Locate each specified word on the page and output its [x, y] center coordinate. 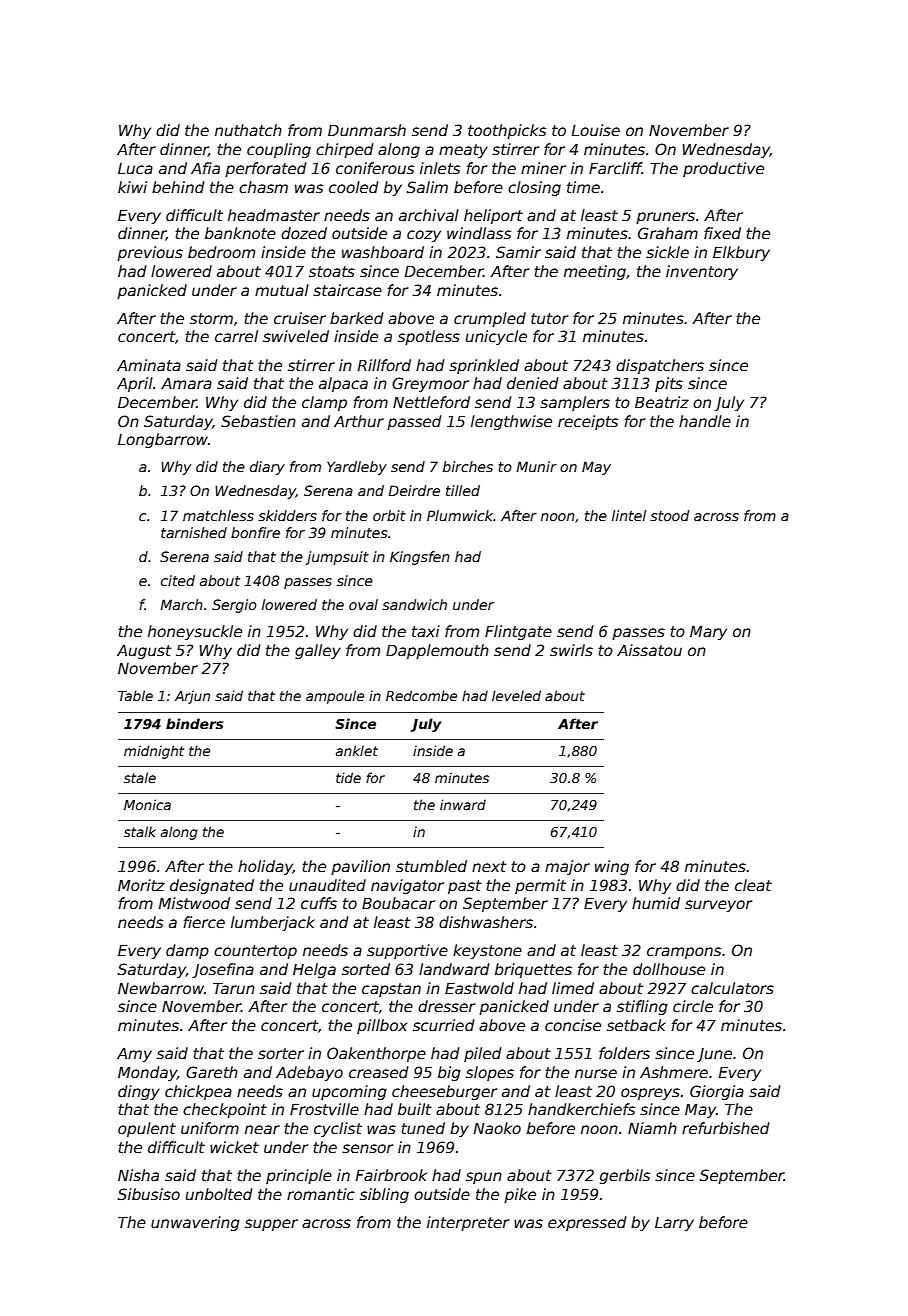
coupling [279, 150]
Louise [595, 130]
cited [178, 580]
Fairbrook [391, 1175]
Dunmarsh [367, 130]
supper [271, 1225]
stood [669, 515]
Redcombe [421, 695]
